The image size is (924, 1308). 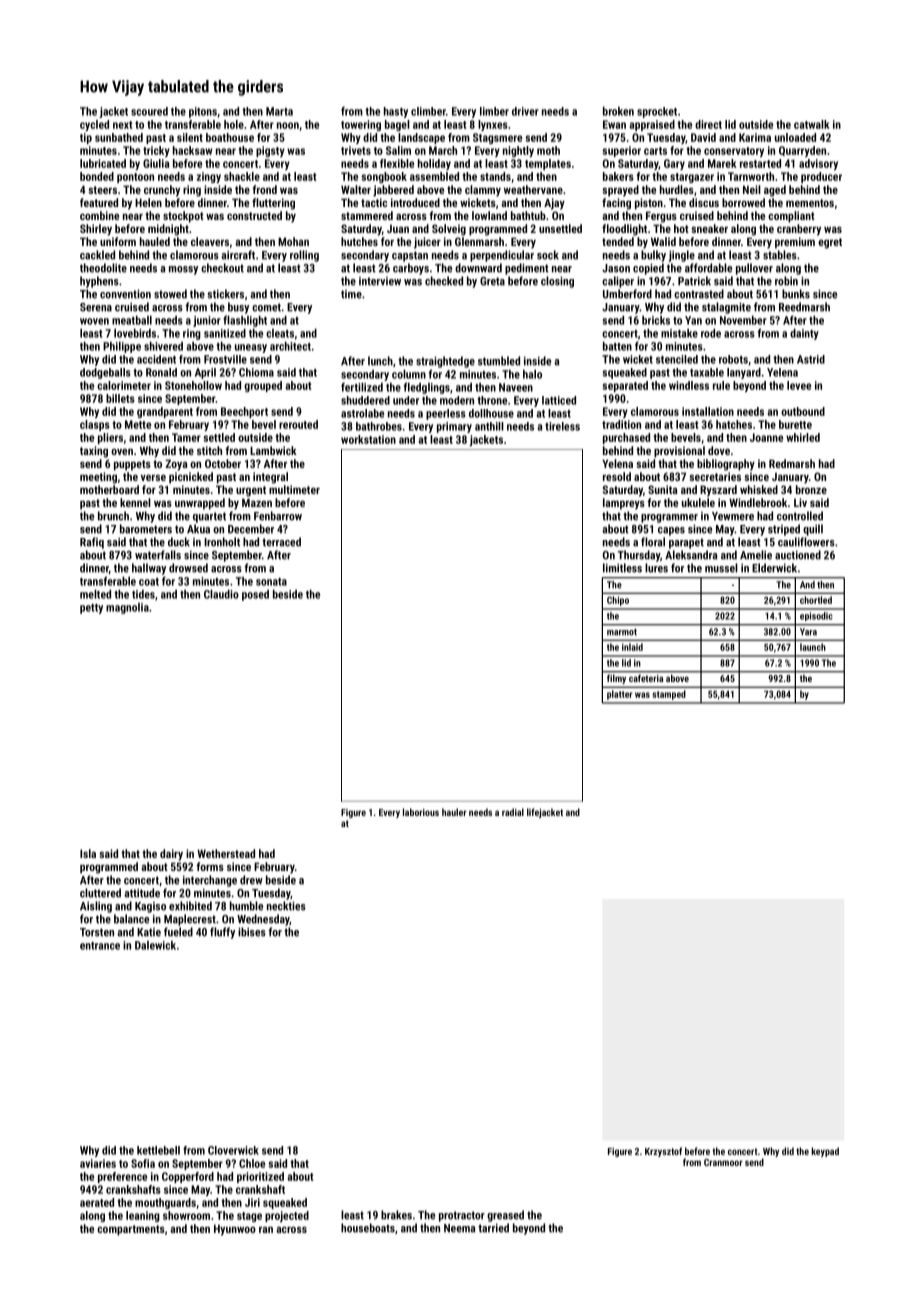 What do you see at coordinates (493, 1228) in the screenshot?
I see `tarried` at bounding box center [493, 1228].
